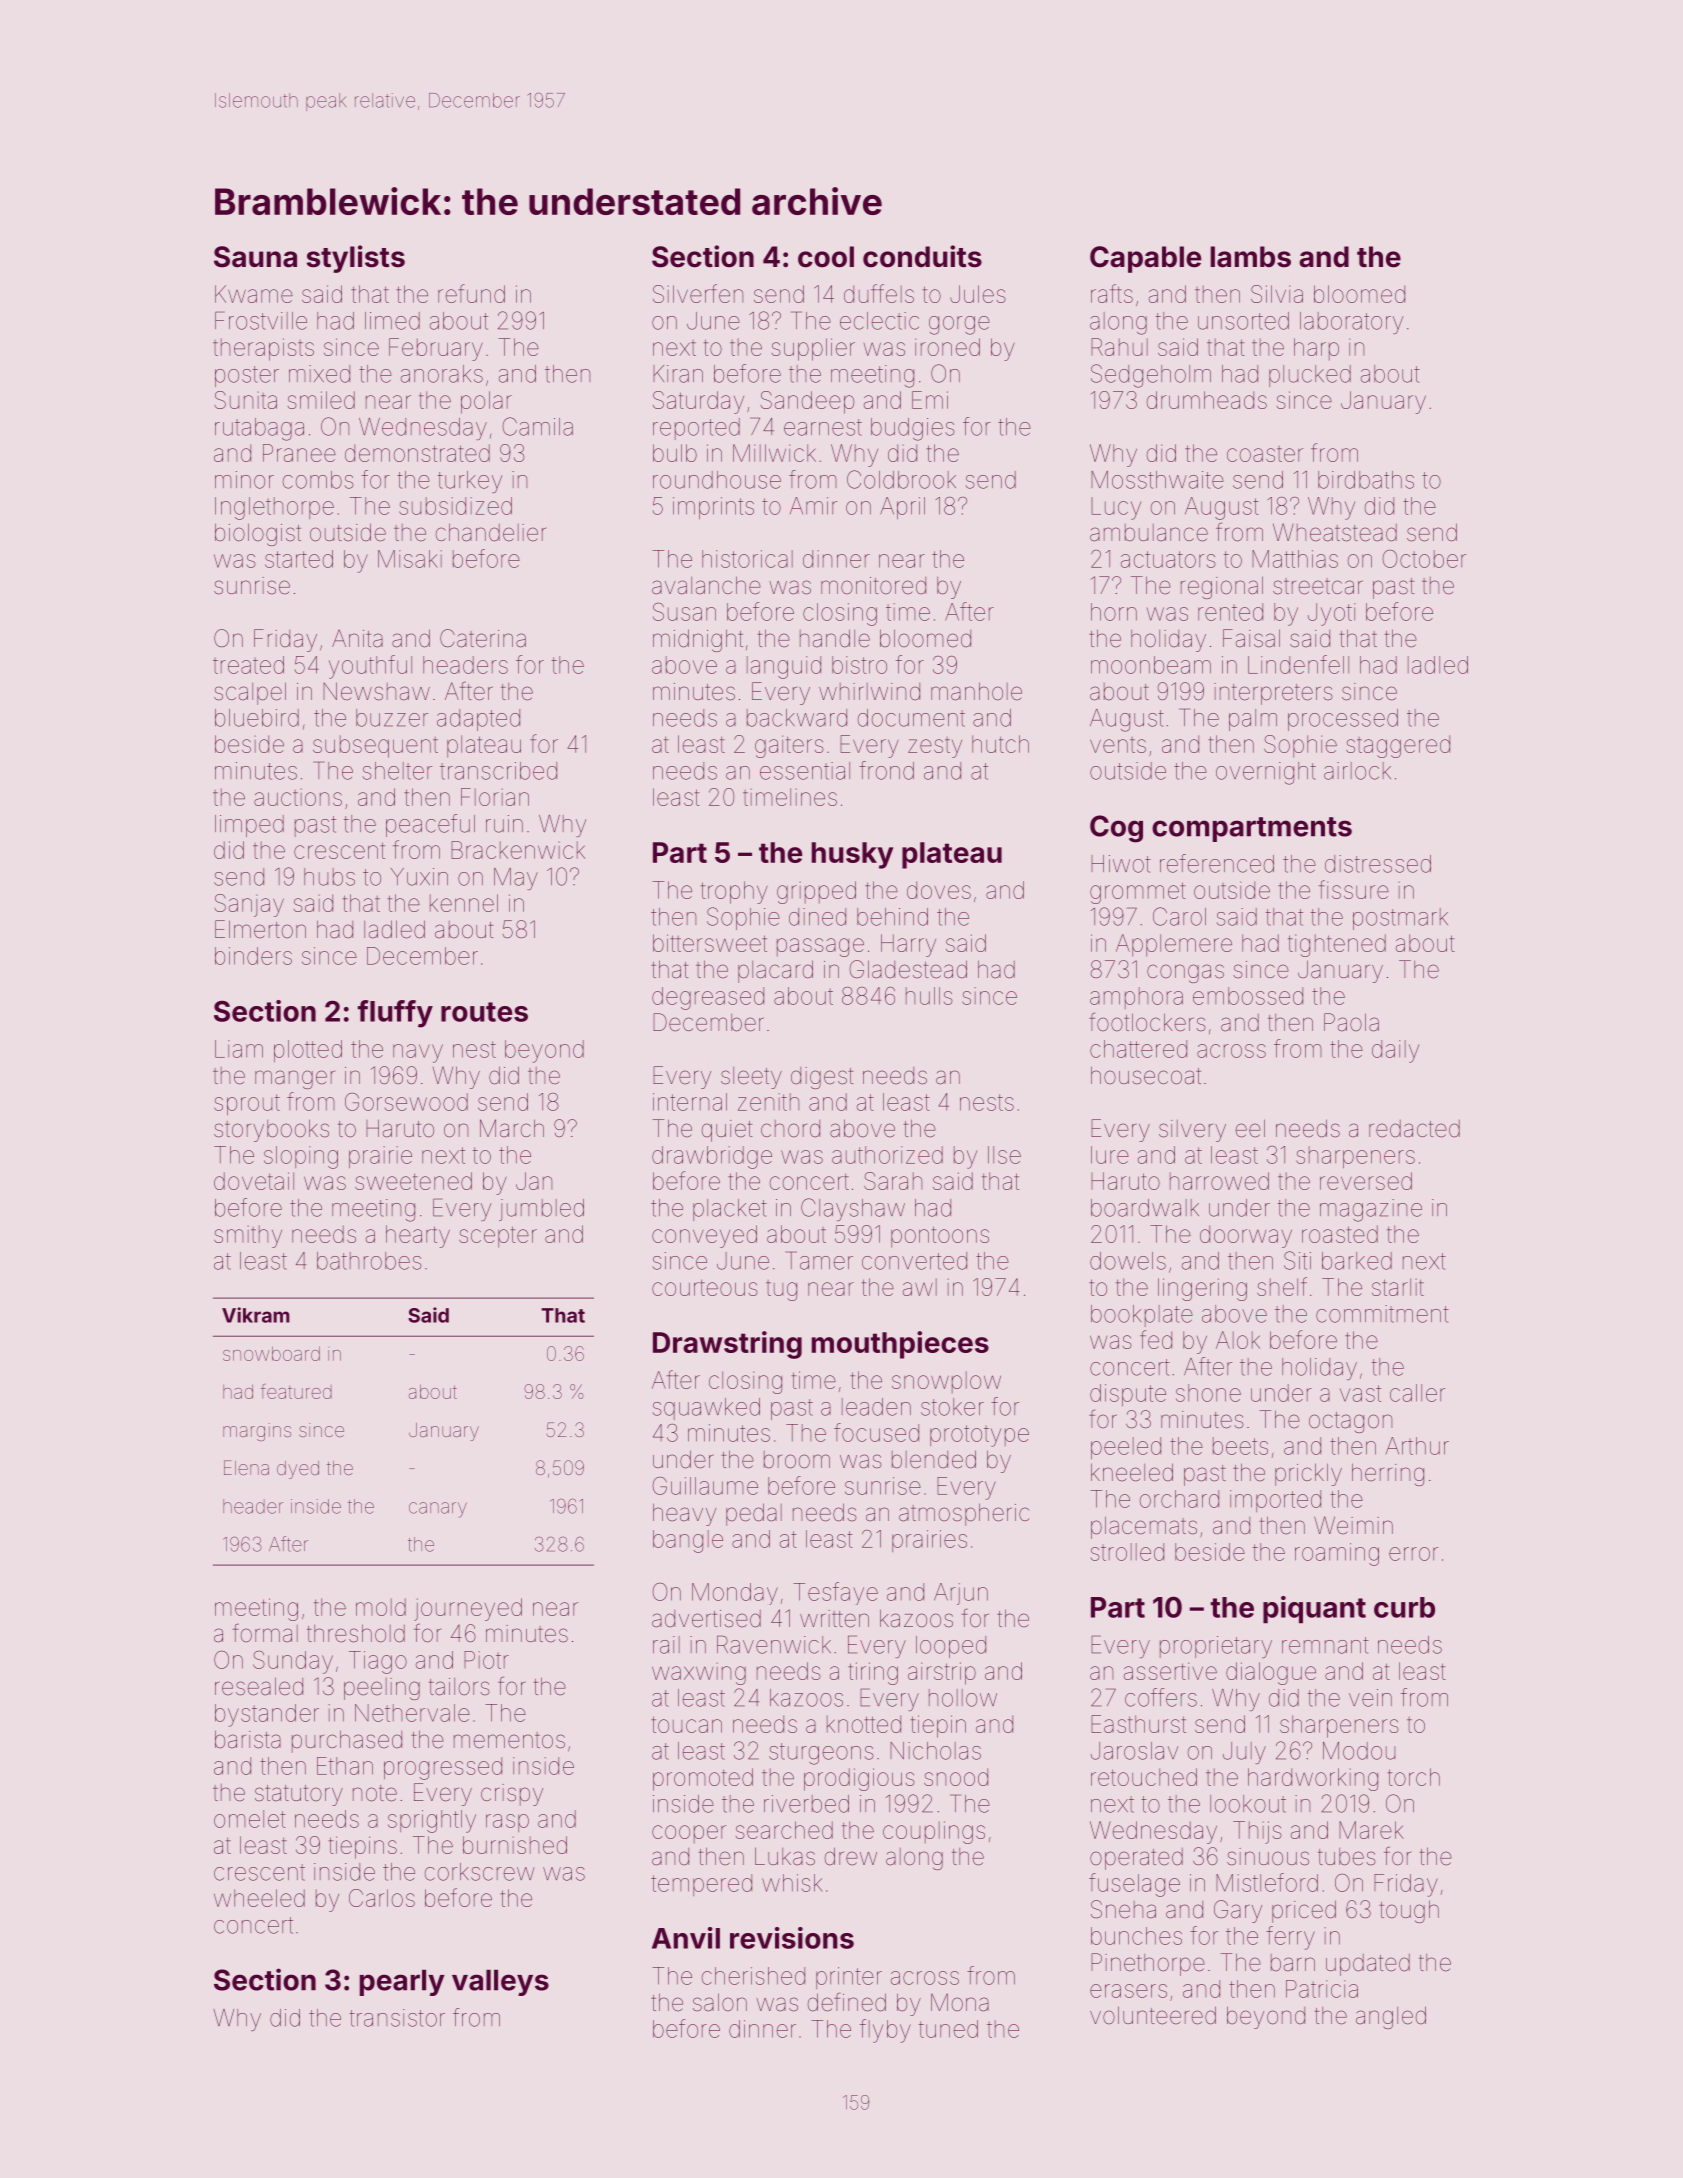 Image resolution: width=1683 pixels, height=2178 pixels. I want to click on budgies, so click(912, 429).
